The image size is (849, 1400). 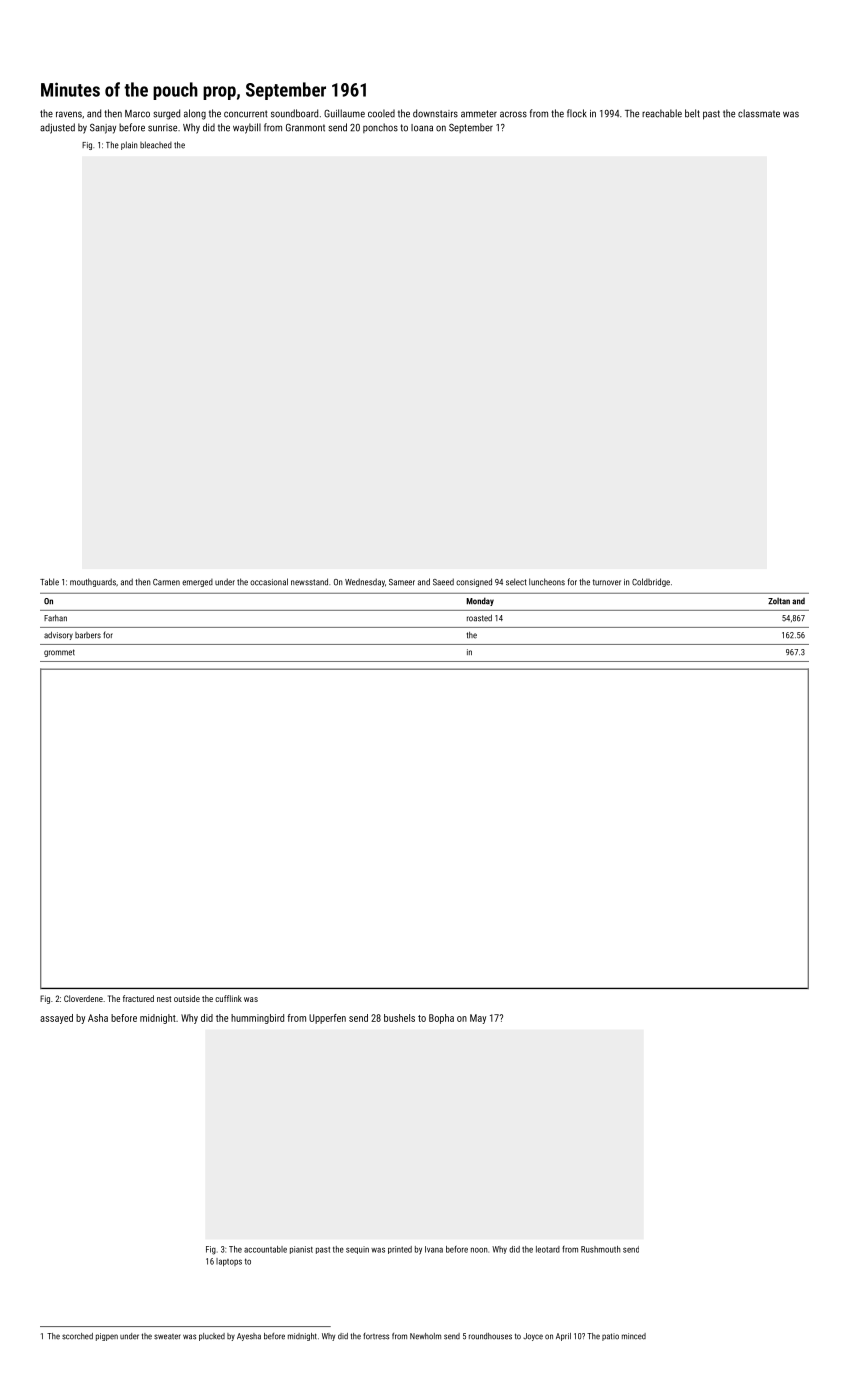 I want to click on Asha, so click(x=98, y=1018).
